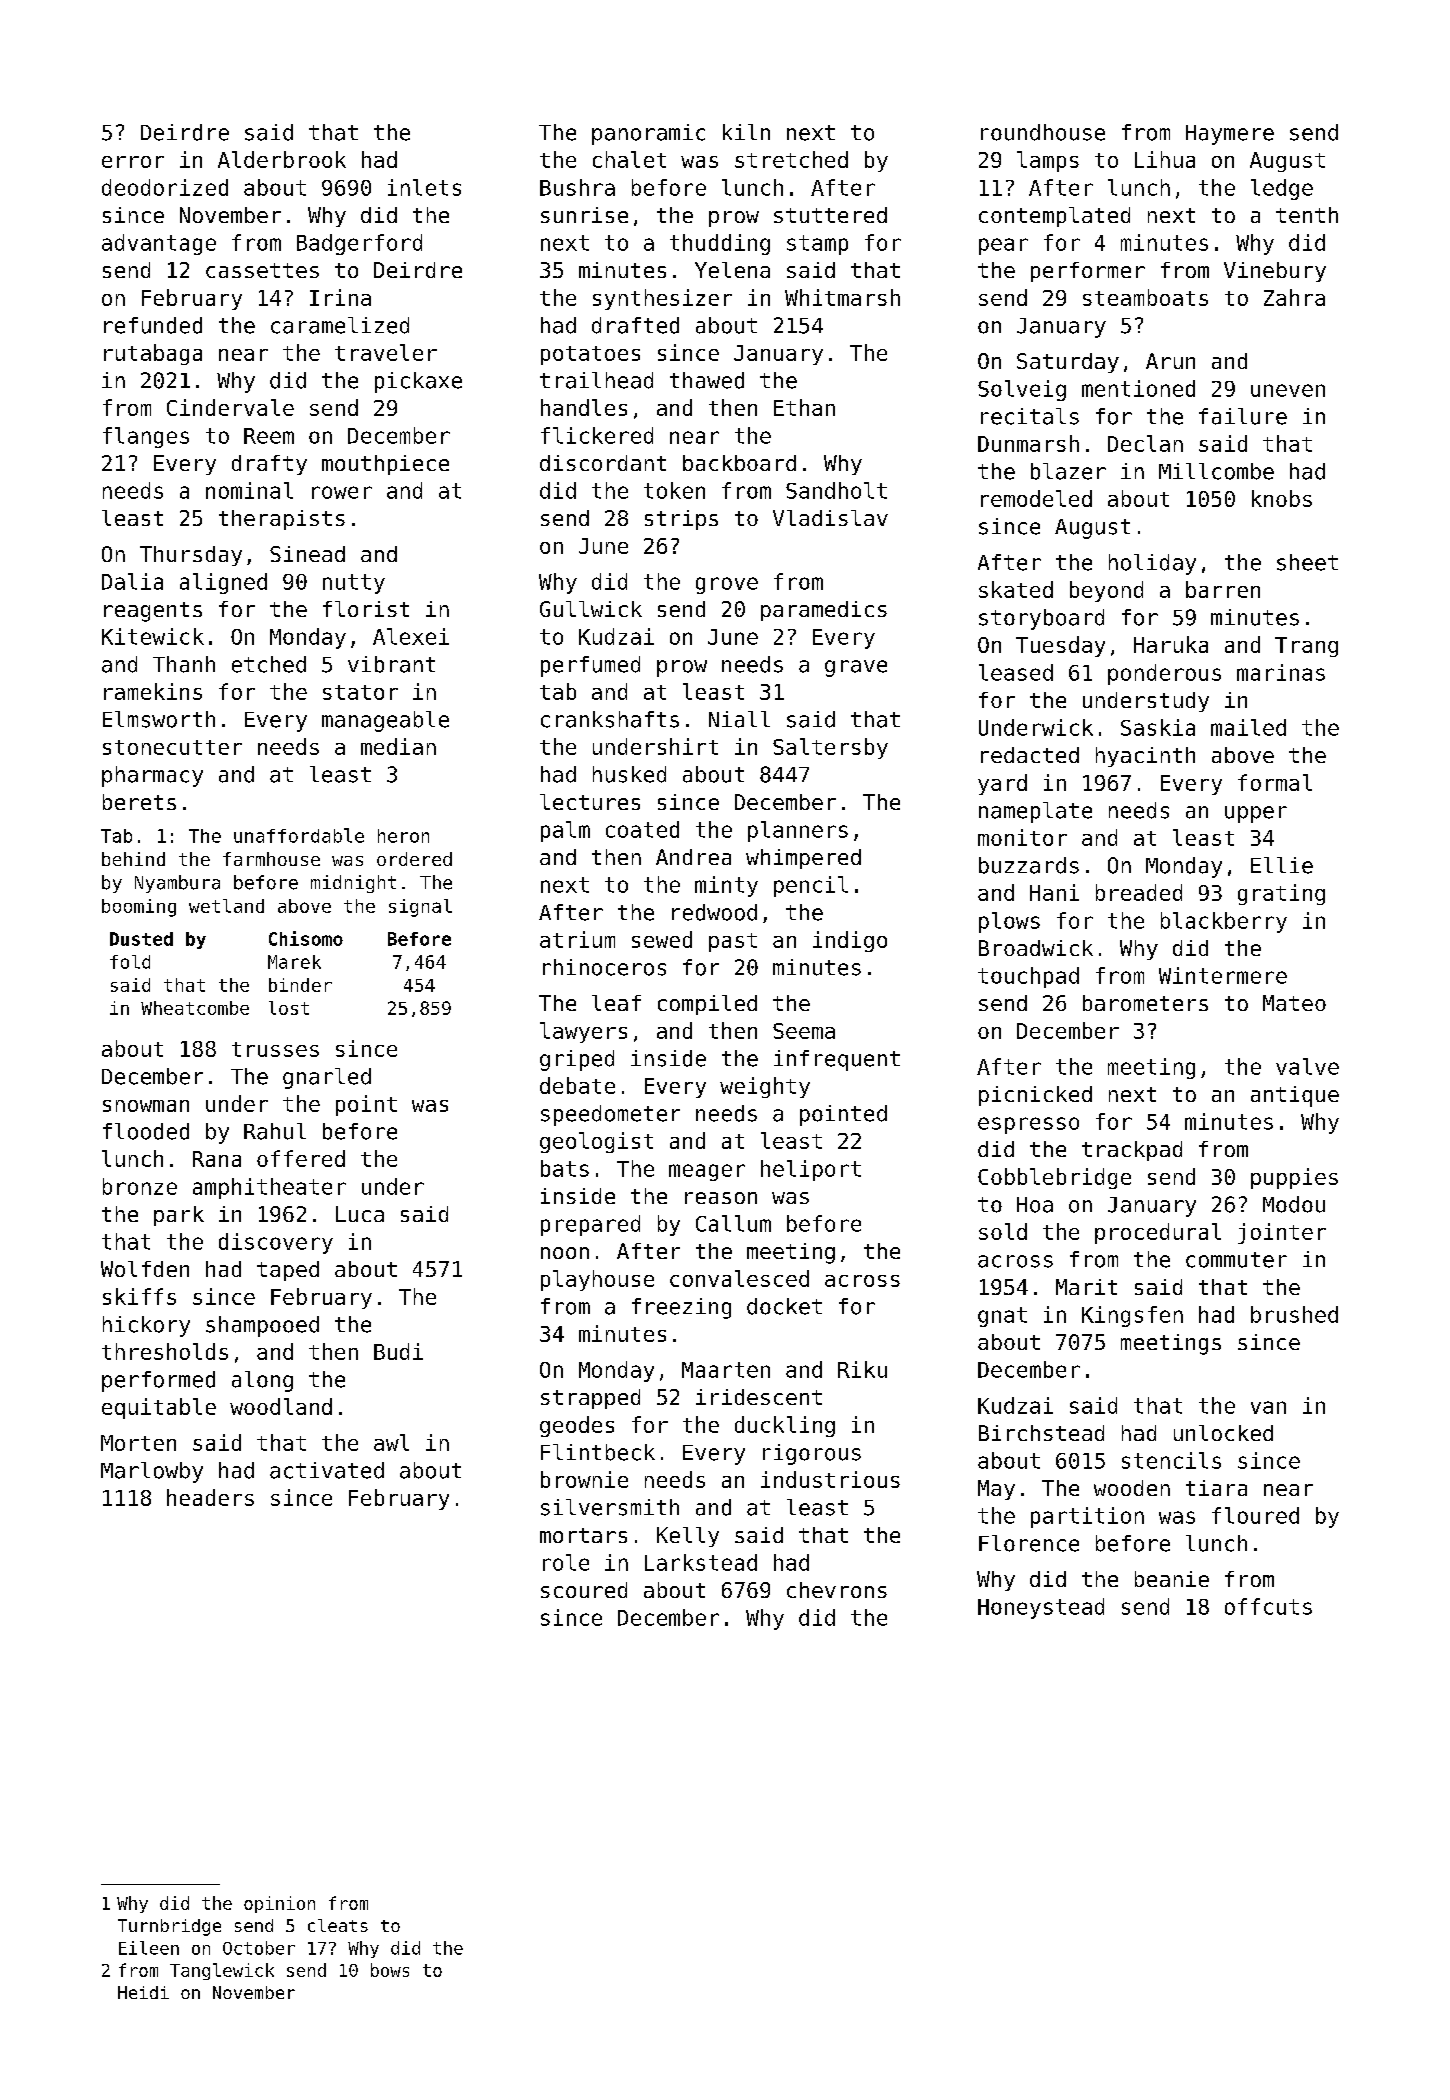  I want to click on offcuts, so click(1268, 1606).
